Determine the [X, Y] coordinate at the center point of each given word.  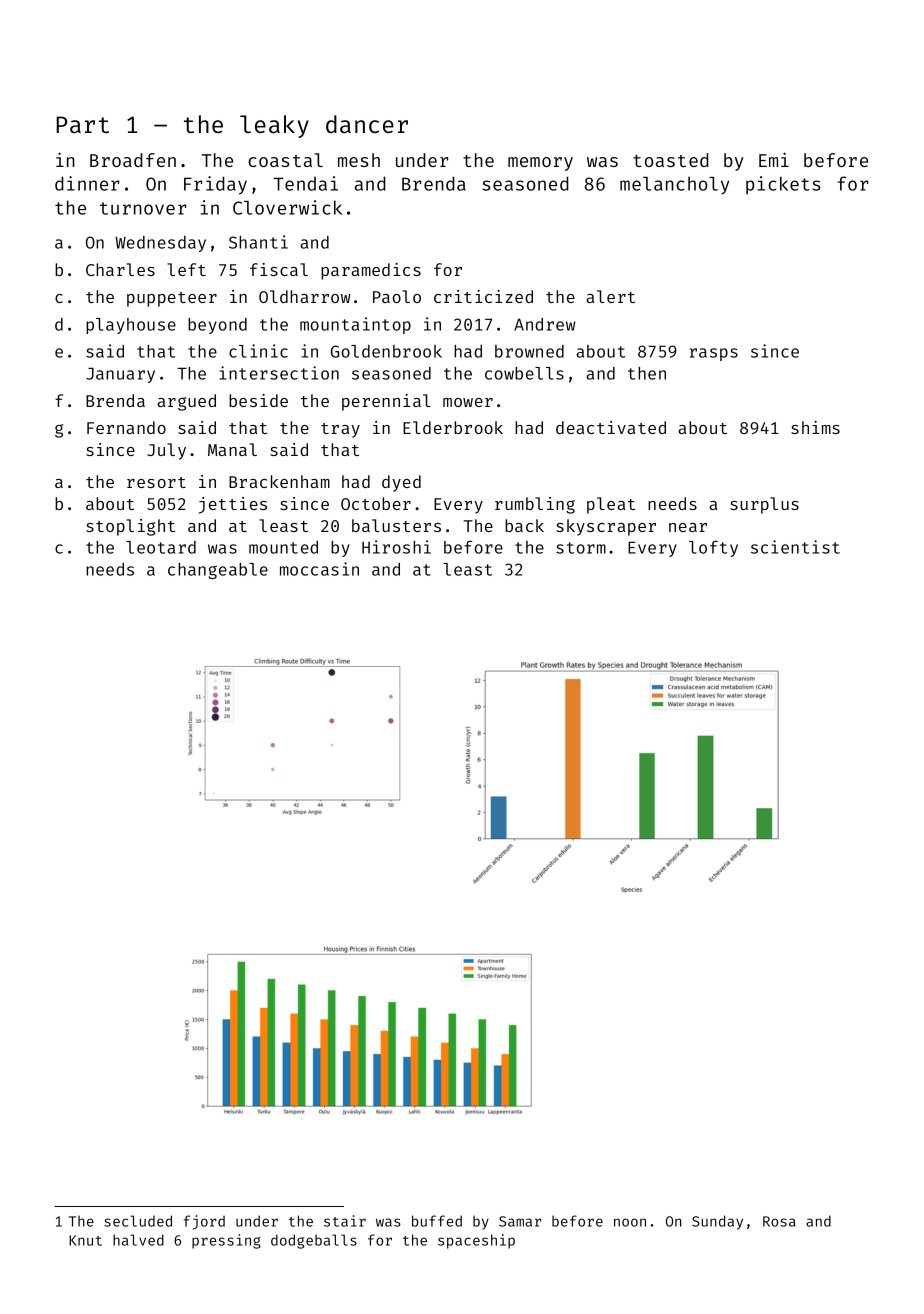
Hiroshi [396, 547]
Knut [85, 1240]
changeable [218, 571]
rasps [714, 354]
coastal [285, 160]
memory [540, 164]
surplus [764, 505]
